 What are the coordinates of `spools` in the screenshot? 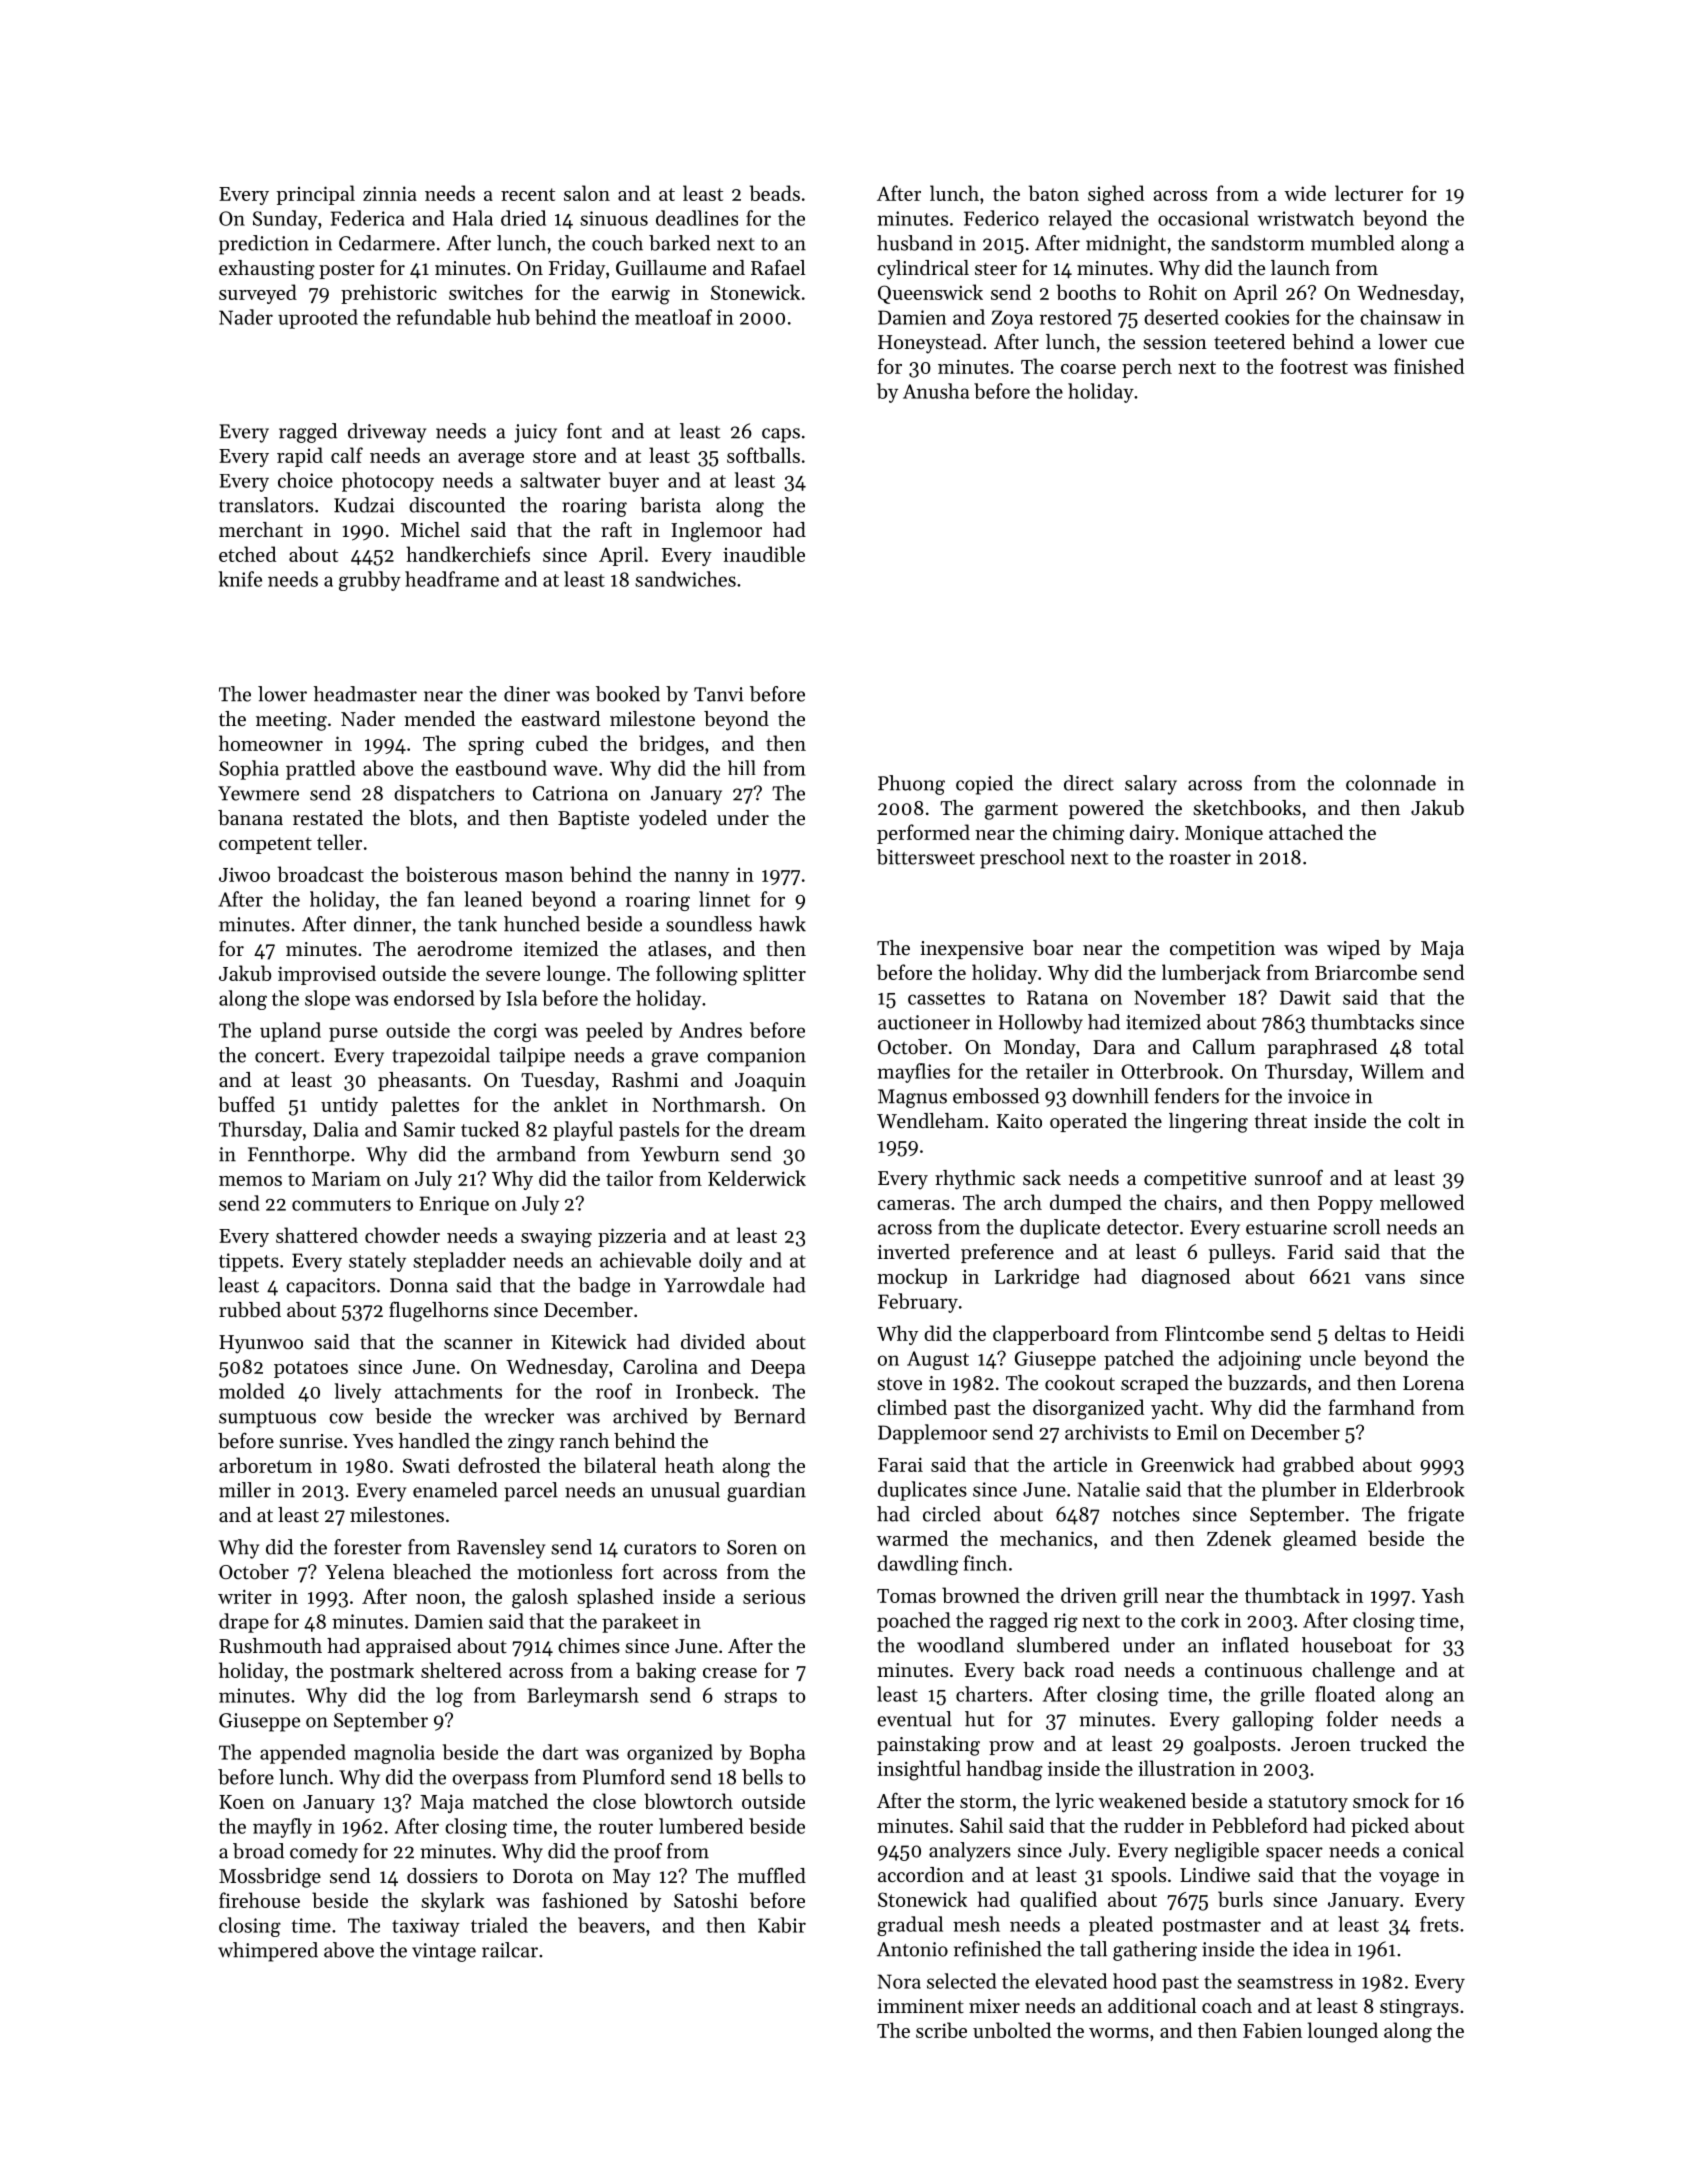 It's located at (1138, 1876).
